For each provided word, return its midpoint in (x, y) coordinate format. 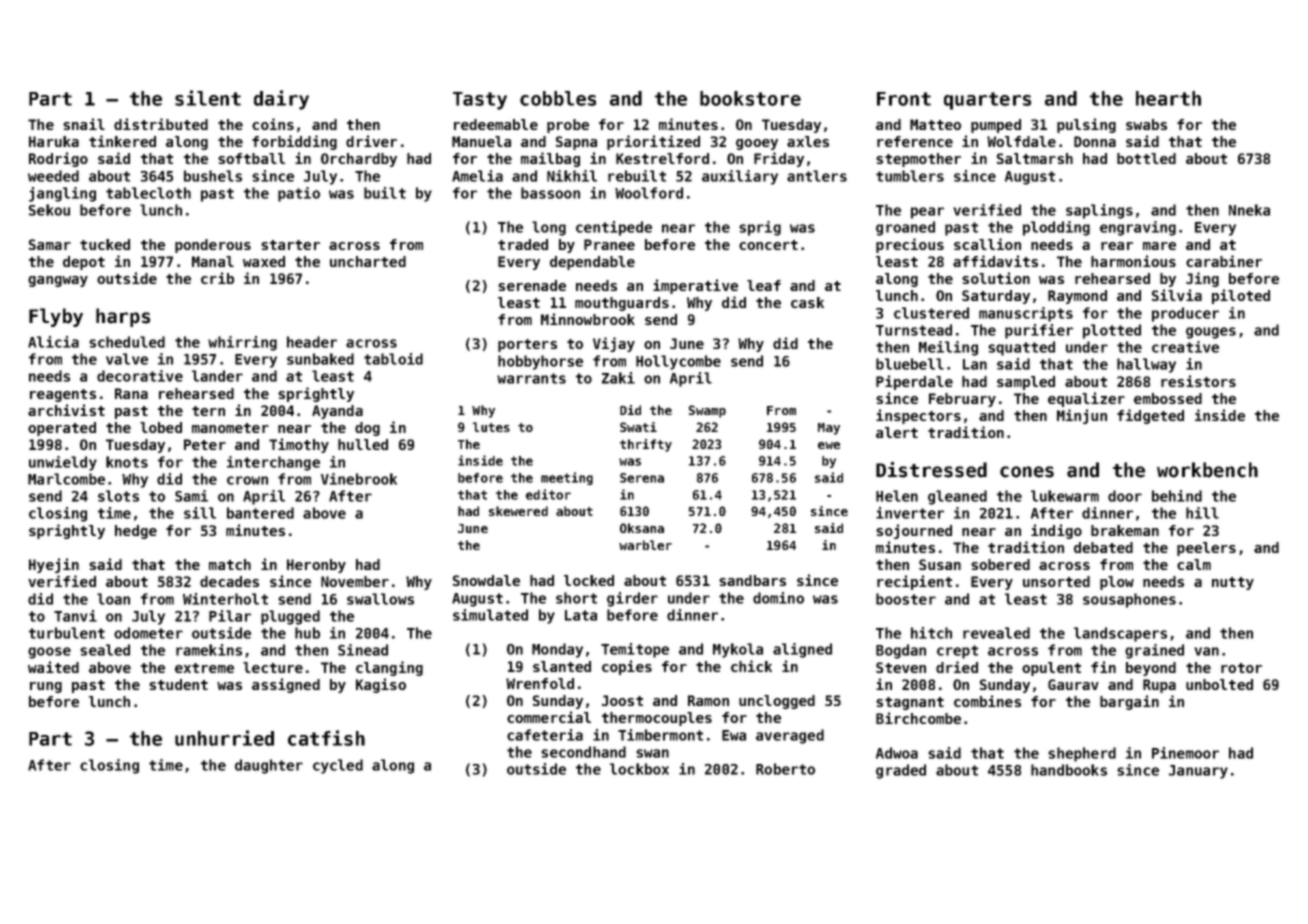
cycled (338, 766)
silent (208, 98)
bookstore (750, 98)
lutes (491, 427)
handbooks (1069, 770)
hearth (1168, 98)
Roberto (785, 769)
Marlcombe (66, 479)
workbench (1207, 470)
